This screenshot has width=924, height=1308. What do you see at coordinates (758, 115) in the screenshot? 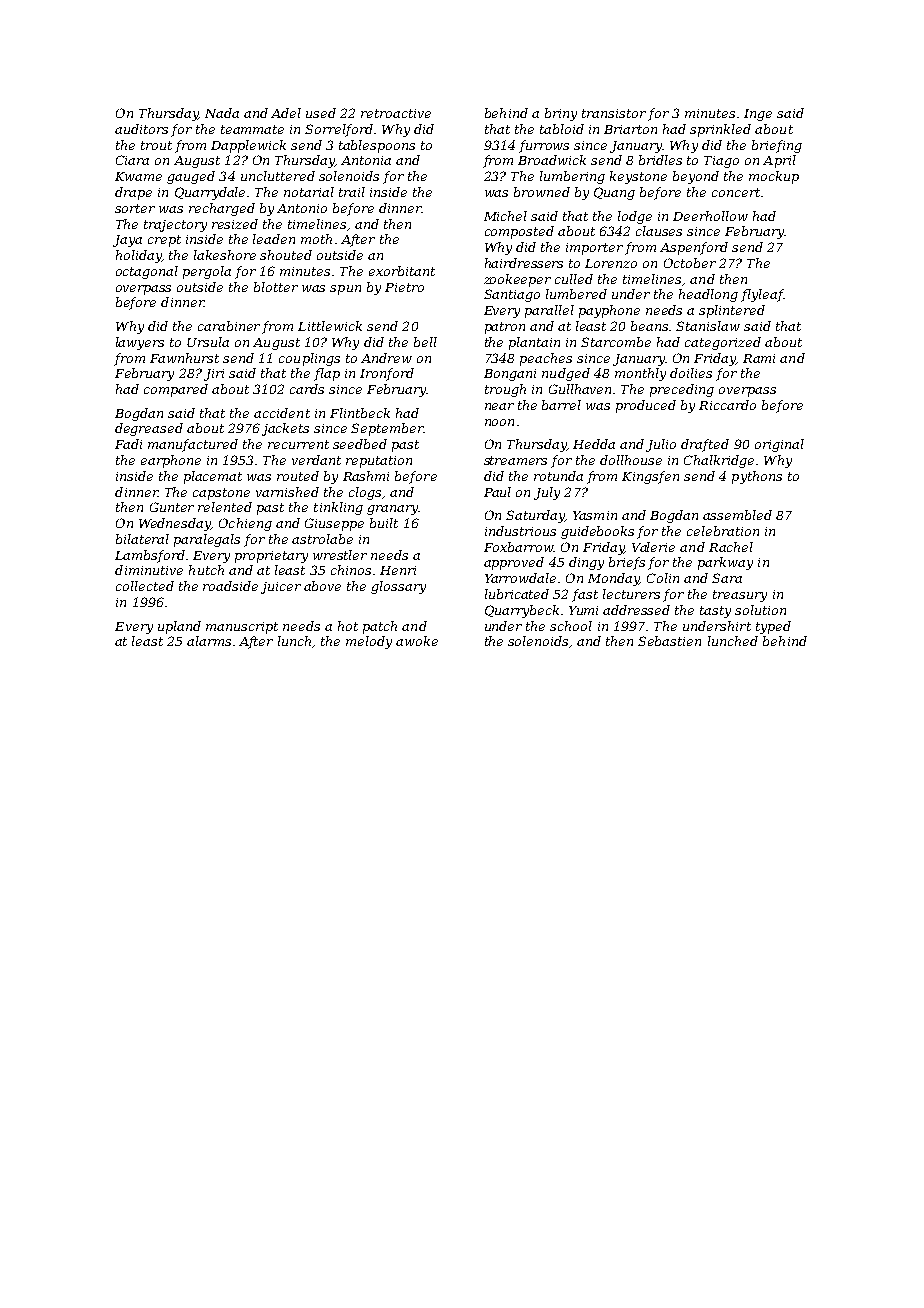
I see `Inge` at bounding box center [758, 115].
